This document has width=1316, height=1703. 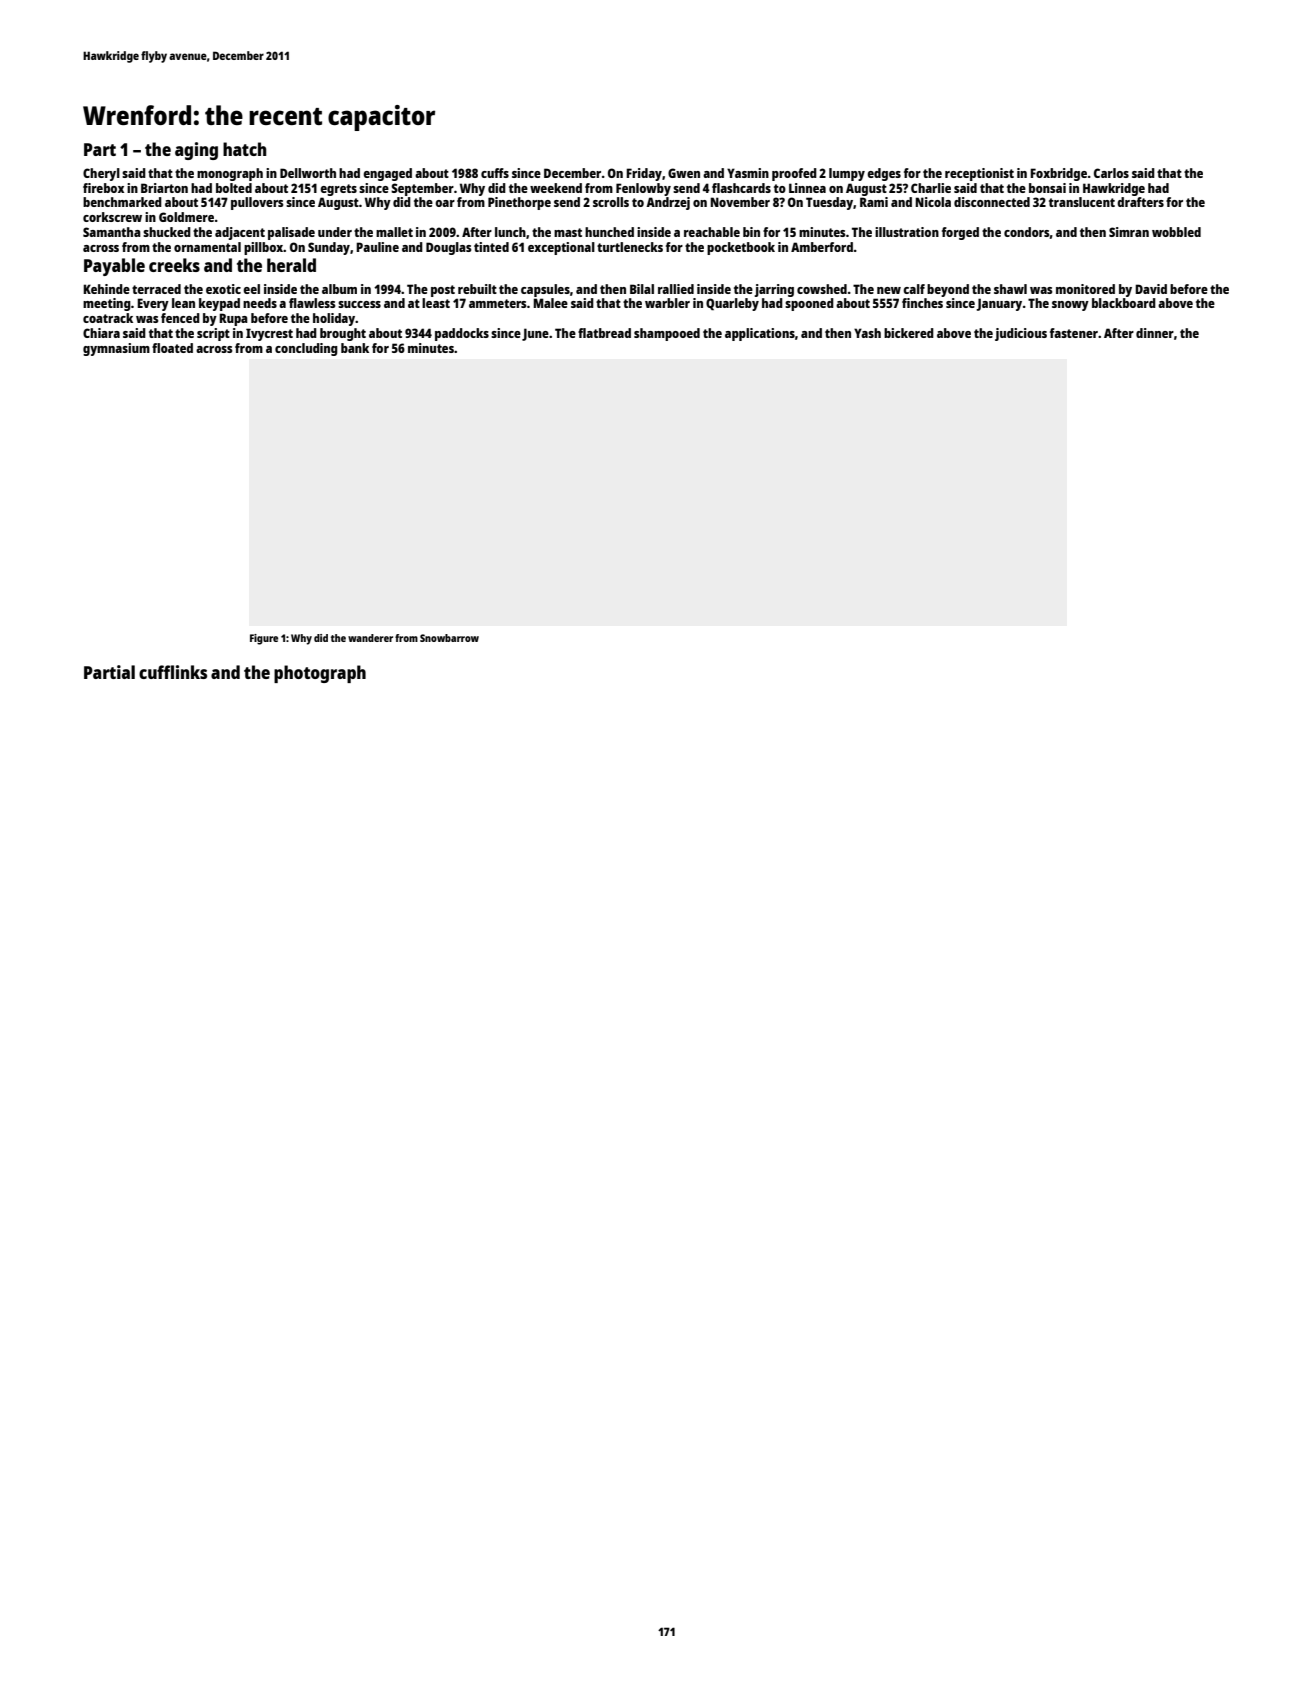 I want to click on Snowbarrow, so click(x=449, y=638).
